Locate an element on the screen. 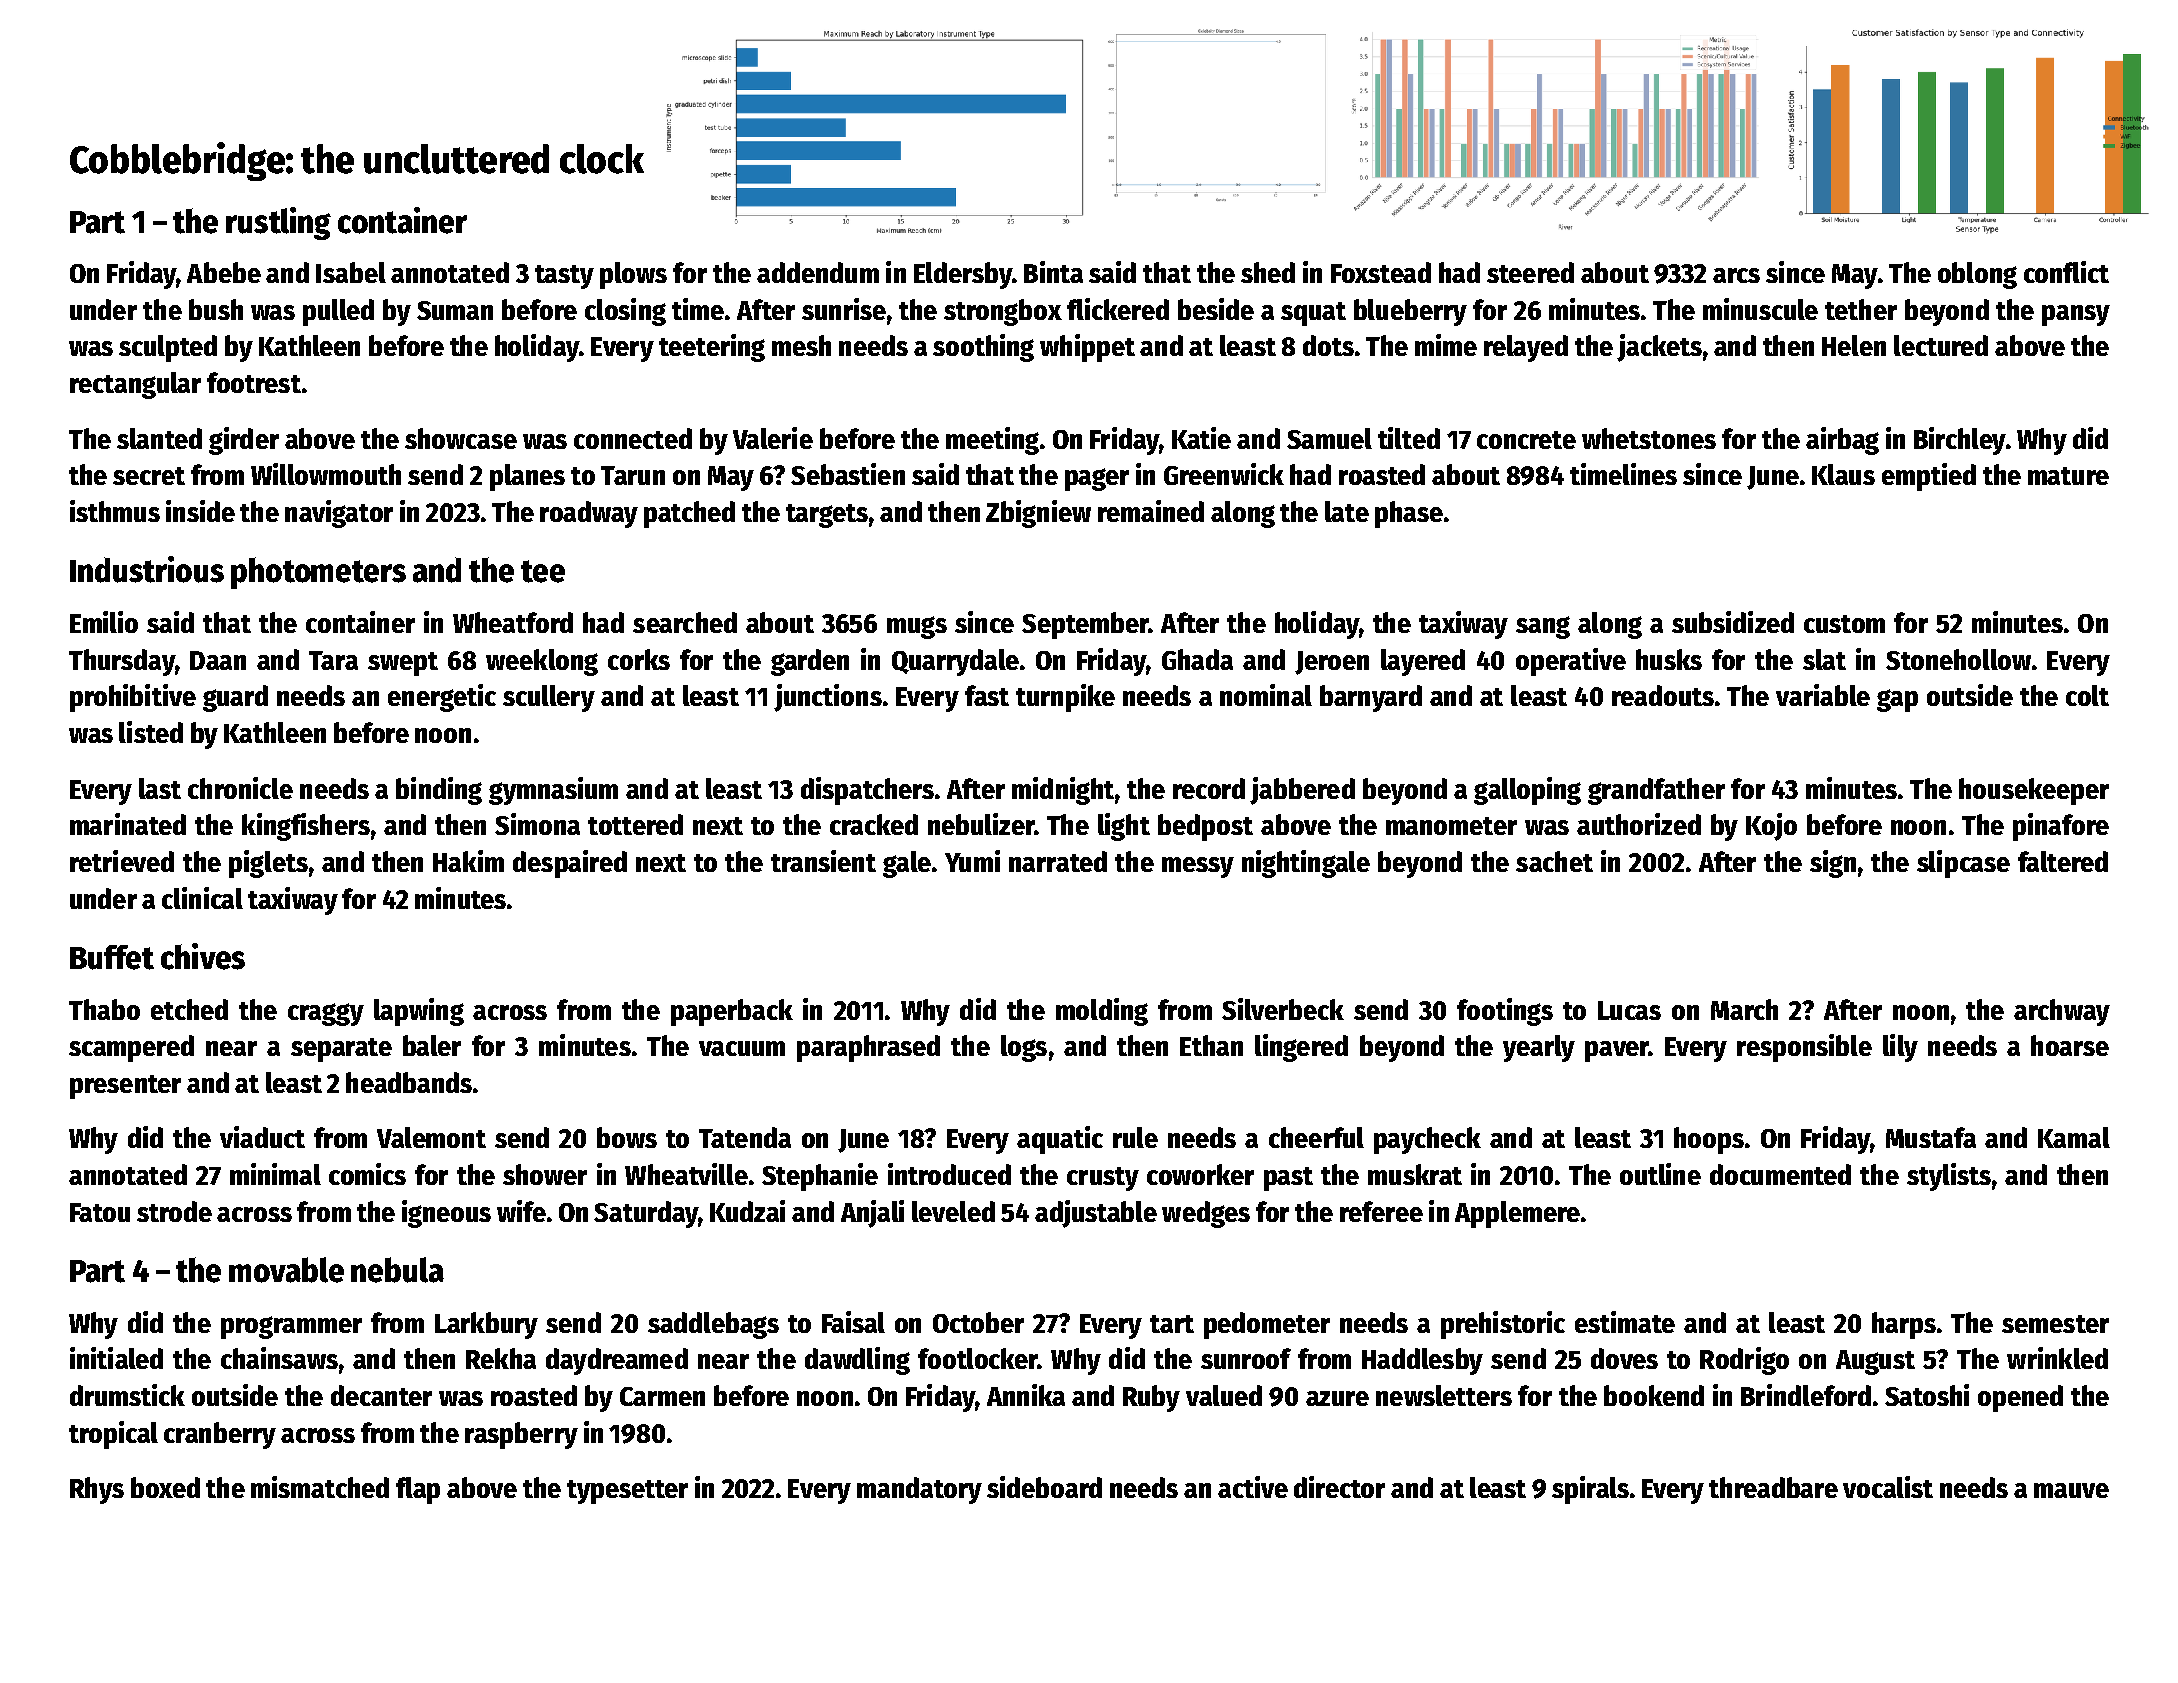 The width and height of the screenshot is (2178, 1683). midnight is located at coordinates (1063, 791).
